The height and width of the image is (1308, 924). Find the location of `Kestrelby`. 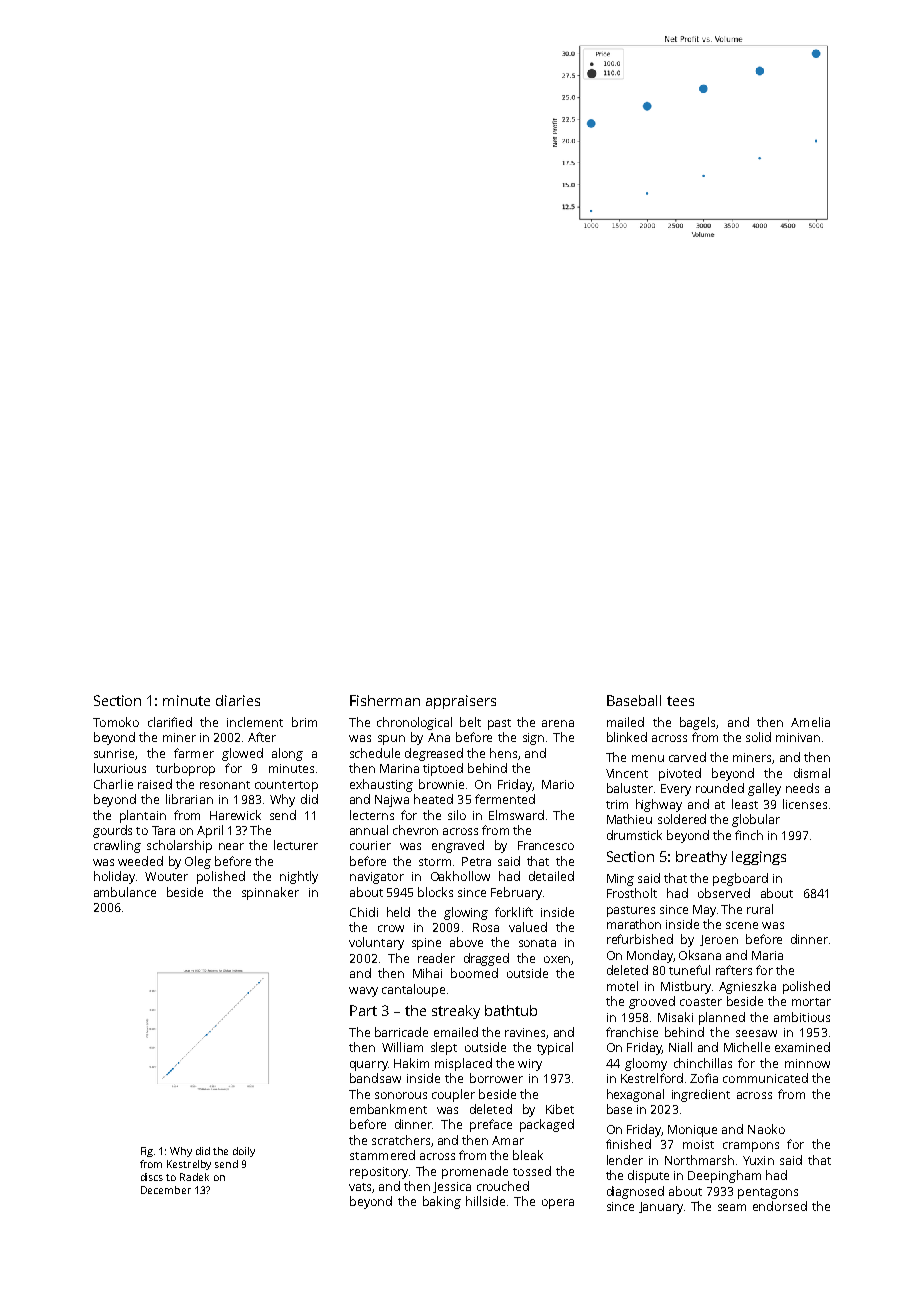

Kestrelby is located at coordinates (189, 1165).
